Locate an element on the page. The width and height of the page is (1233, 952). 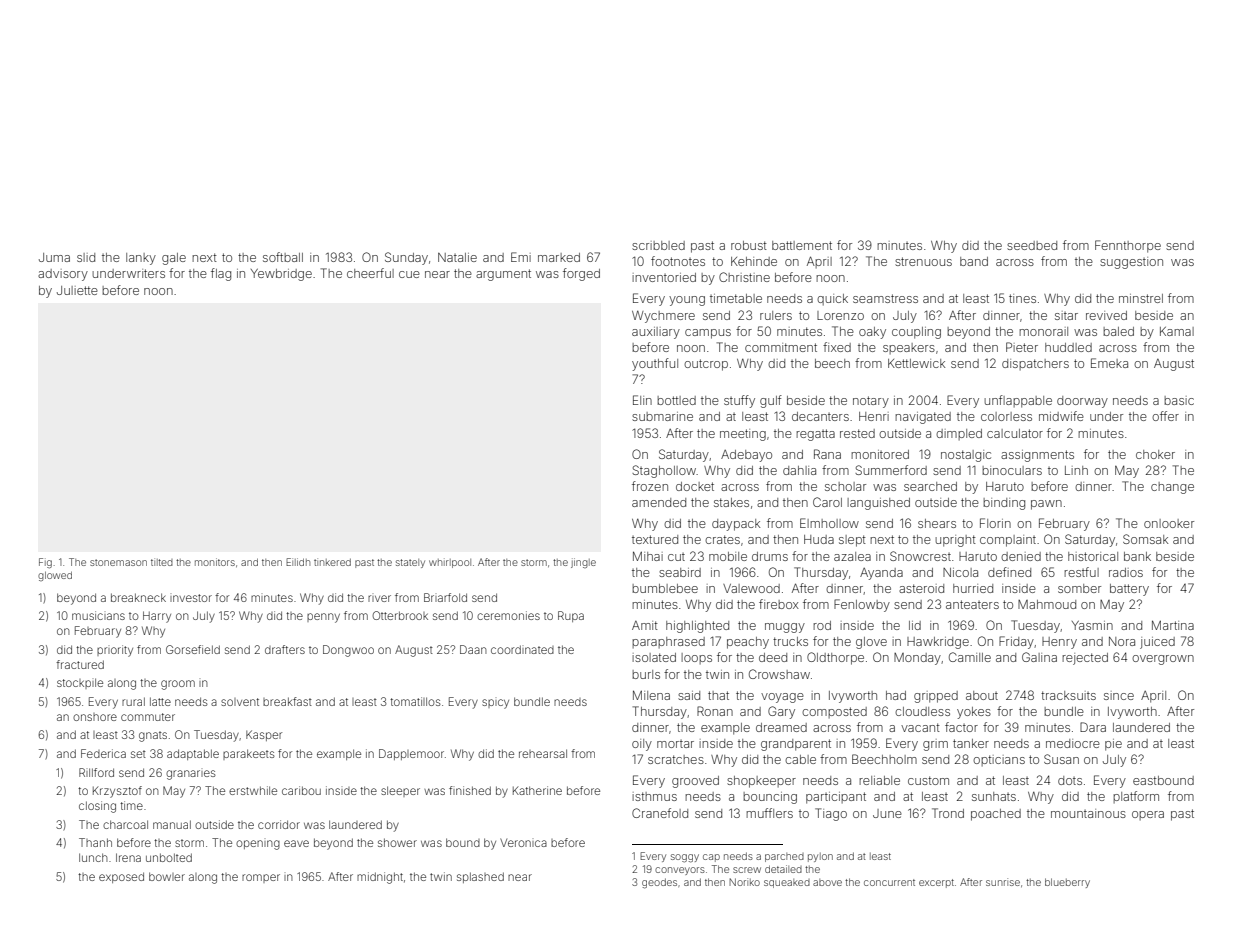
scribbled is located at coordinates (658, 245).
